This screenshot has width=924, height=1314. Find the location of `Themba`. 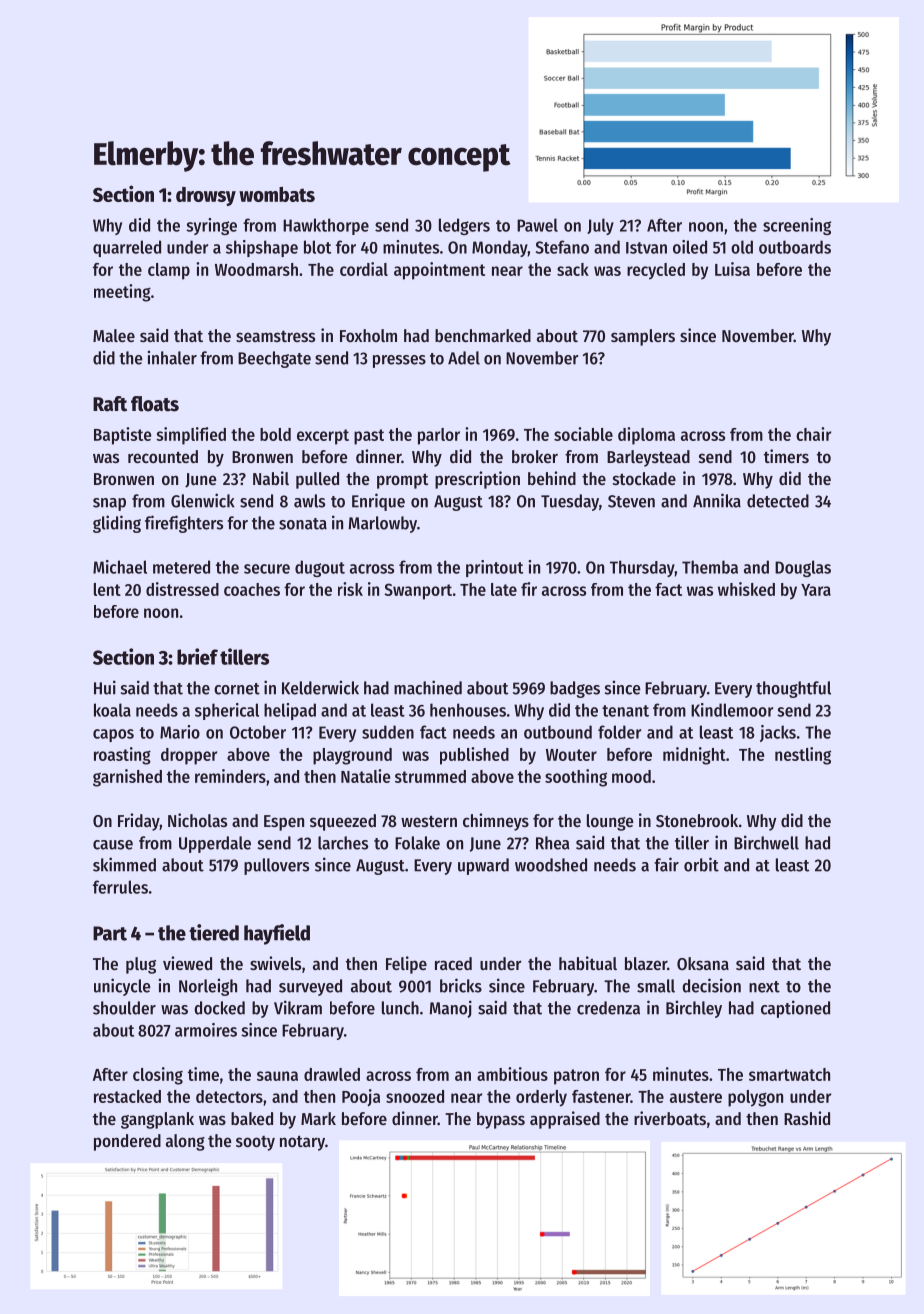

Themba is located at coordinates (710, 567).
